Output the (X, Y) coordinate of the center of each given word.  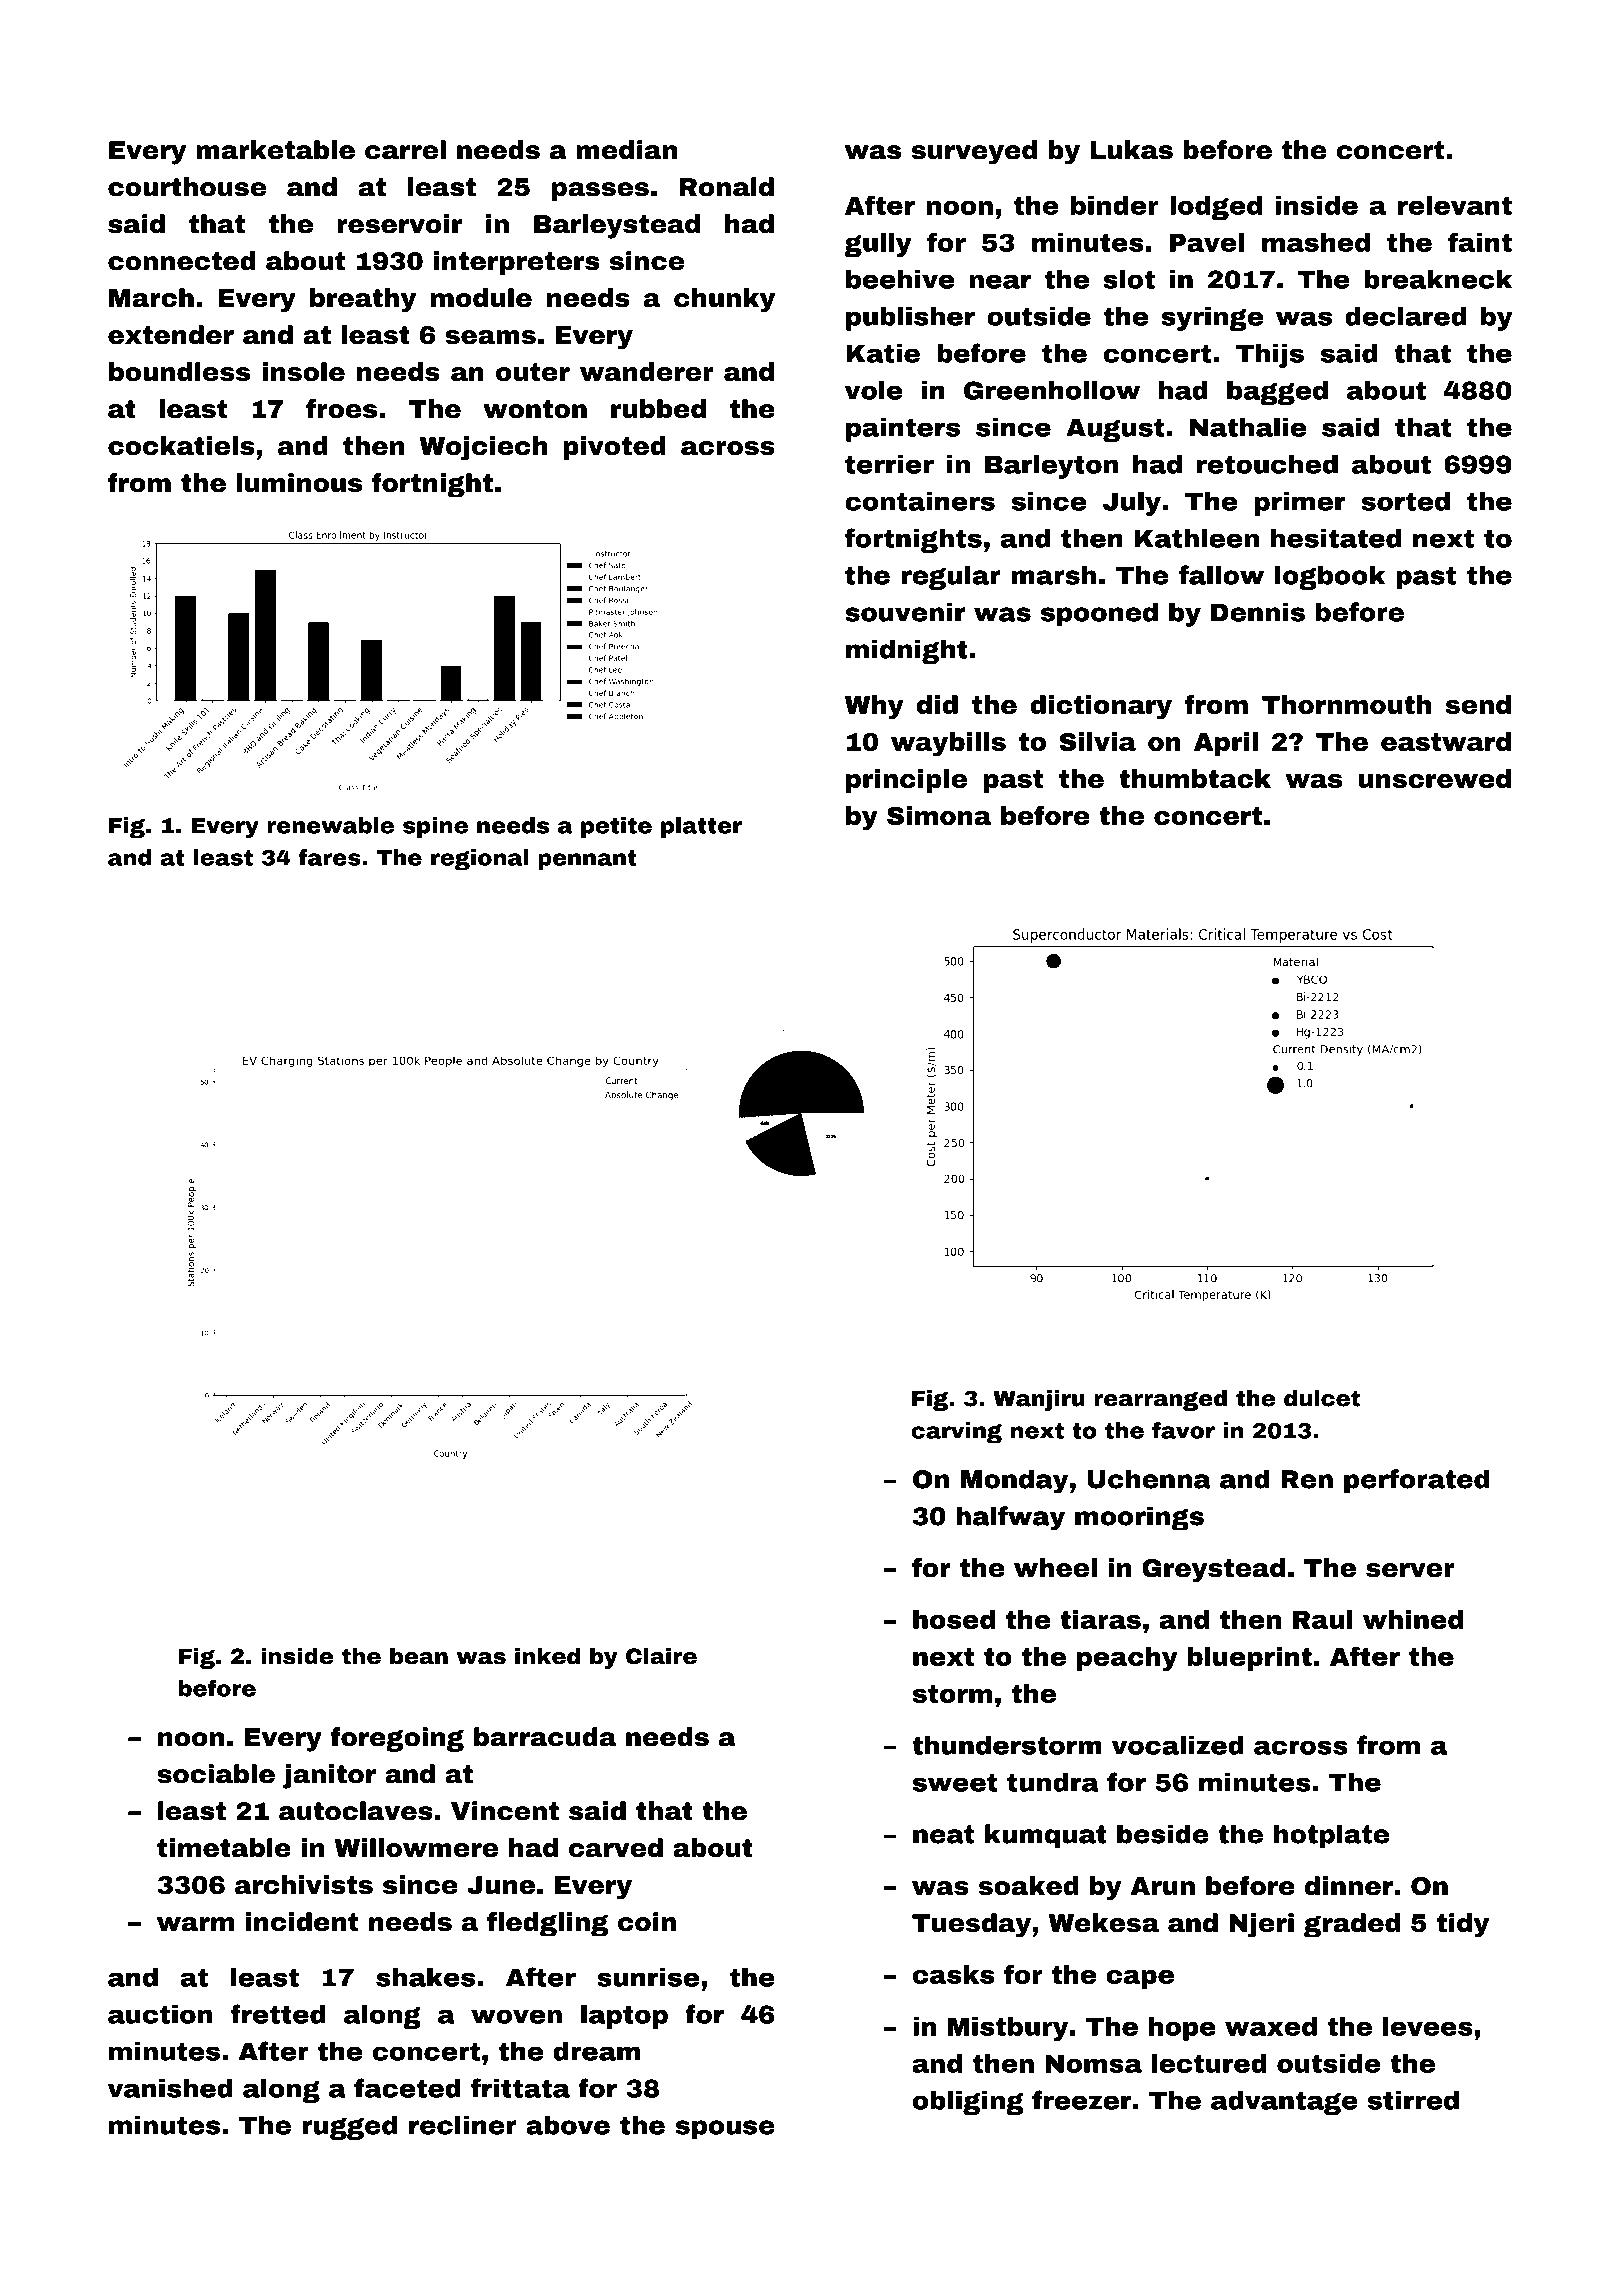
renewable (330, 825)
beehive (900, 279)
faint (1480, 242)
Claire (661, 1656)
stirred (1413, 2100)
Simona (939, 815)
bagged (1277, 392)
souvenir (905, 612)
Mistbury (1008, 2029)
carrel (405, 150)
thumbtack (1195, 778)
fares (329, 857)
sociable (216, 1774)
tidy (1463, 1925)
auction (160, 2014)
